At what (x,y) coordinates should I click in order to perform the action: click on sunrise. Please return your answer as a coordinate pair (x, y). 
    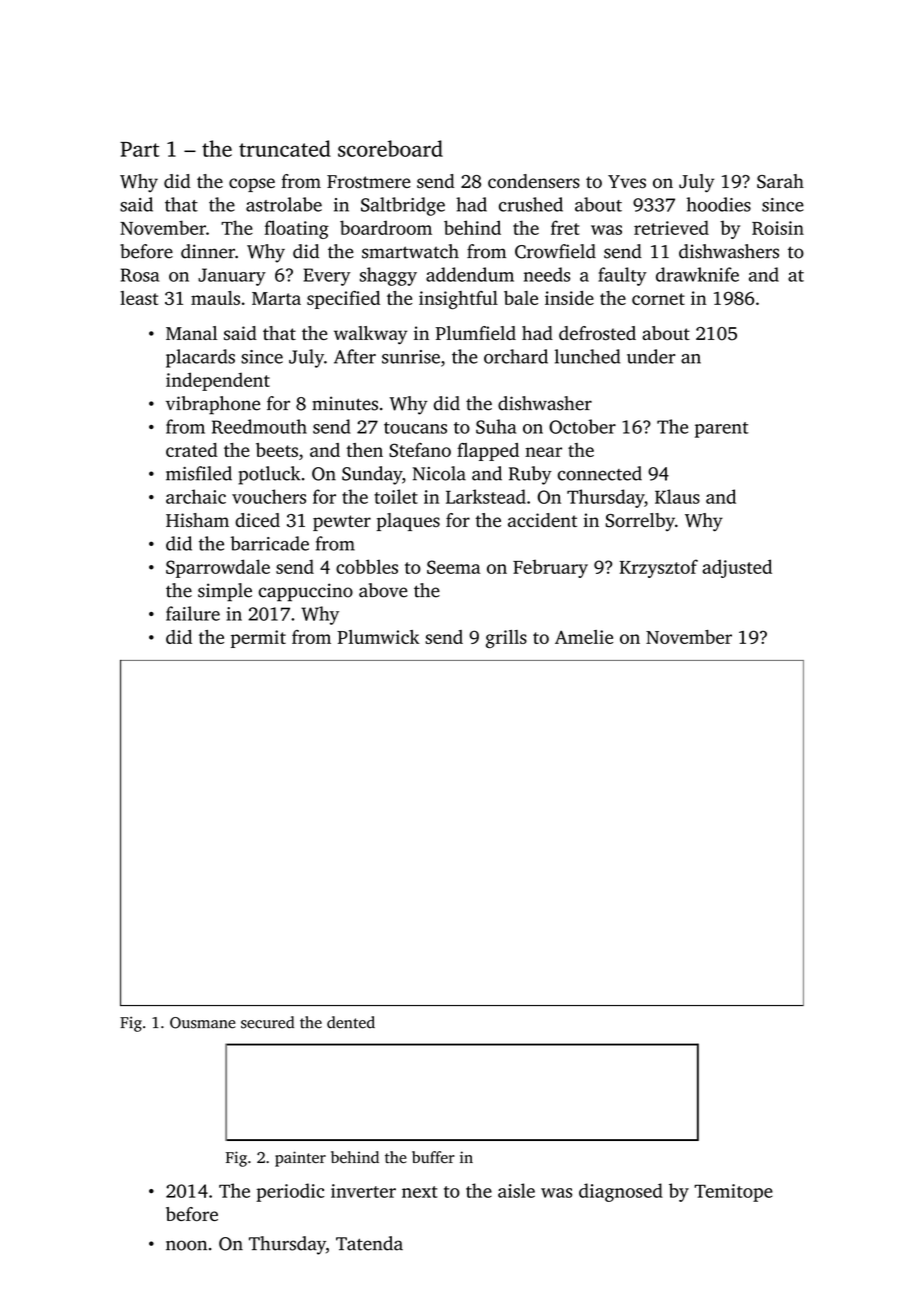
    Looking at the image, I should click on (411, 357).
